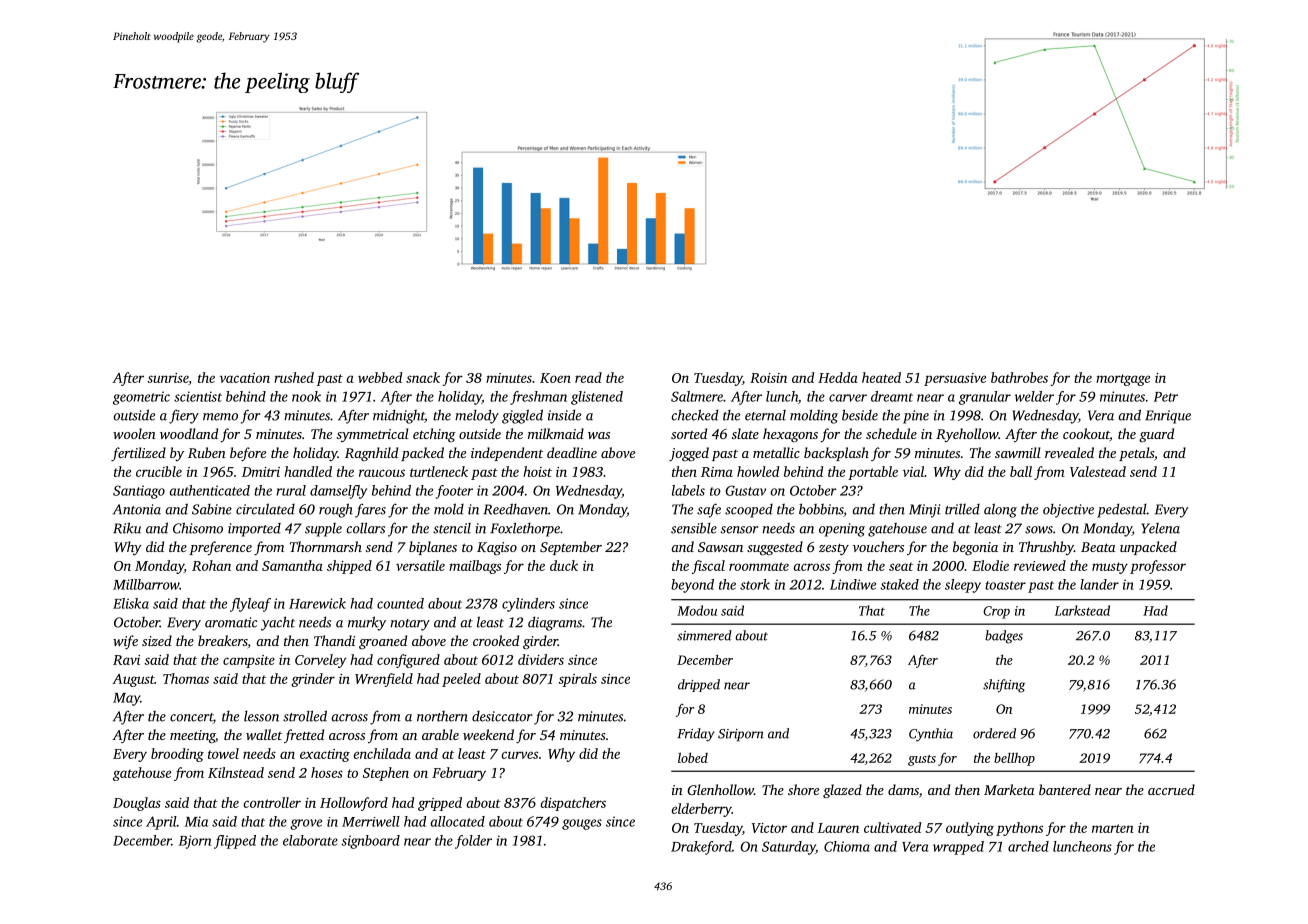 The image size is (1308, 924). Describe the element at coordinates (370, 842) in the screenshot. I see `signboard` at that location.
